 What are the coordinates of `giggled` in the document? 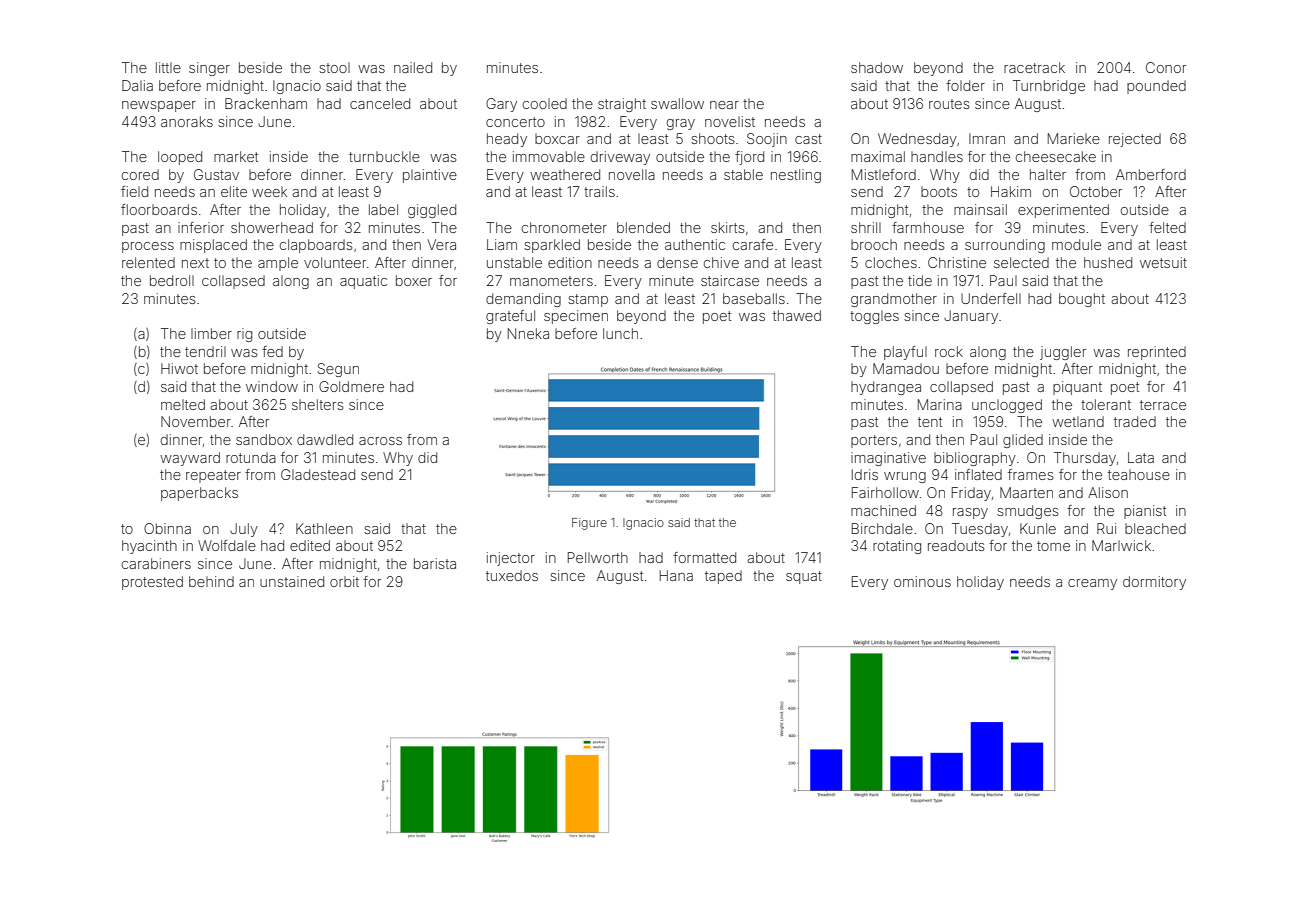 It's located at (432, 211).
